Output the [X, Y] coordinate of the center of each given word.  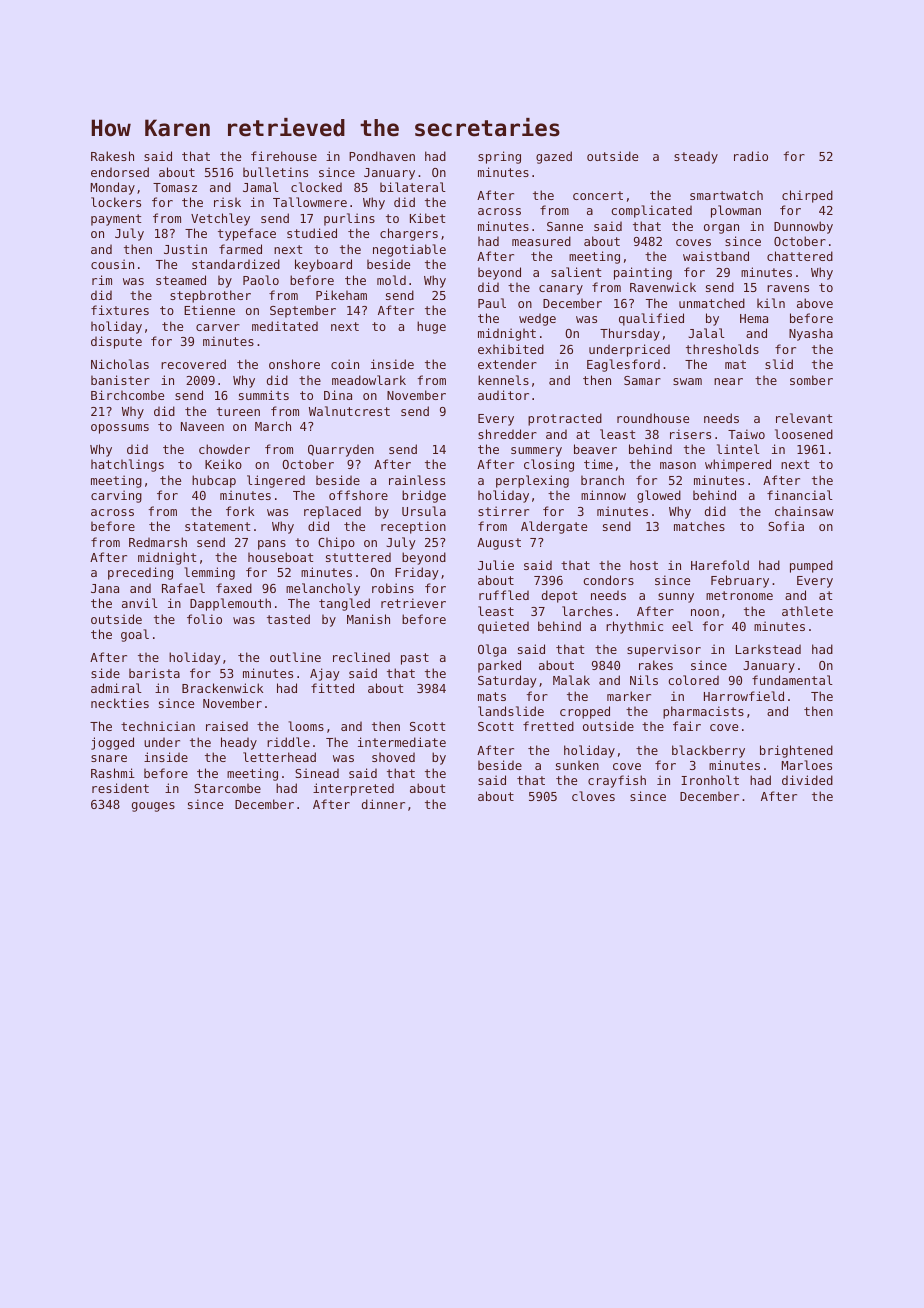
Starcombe [227, 788]
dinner [383, 804]
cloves [593, 796]
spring [499, 157]
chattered [800, 256]
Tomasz [175, 187]
